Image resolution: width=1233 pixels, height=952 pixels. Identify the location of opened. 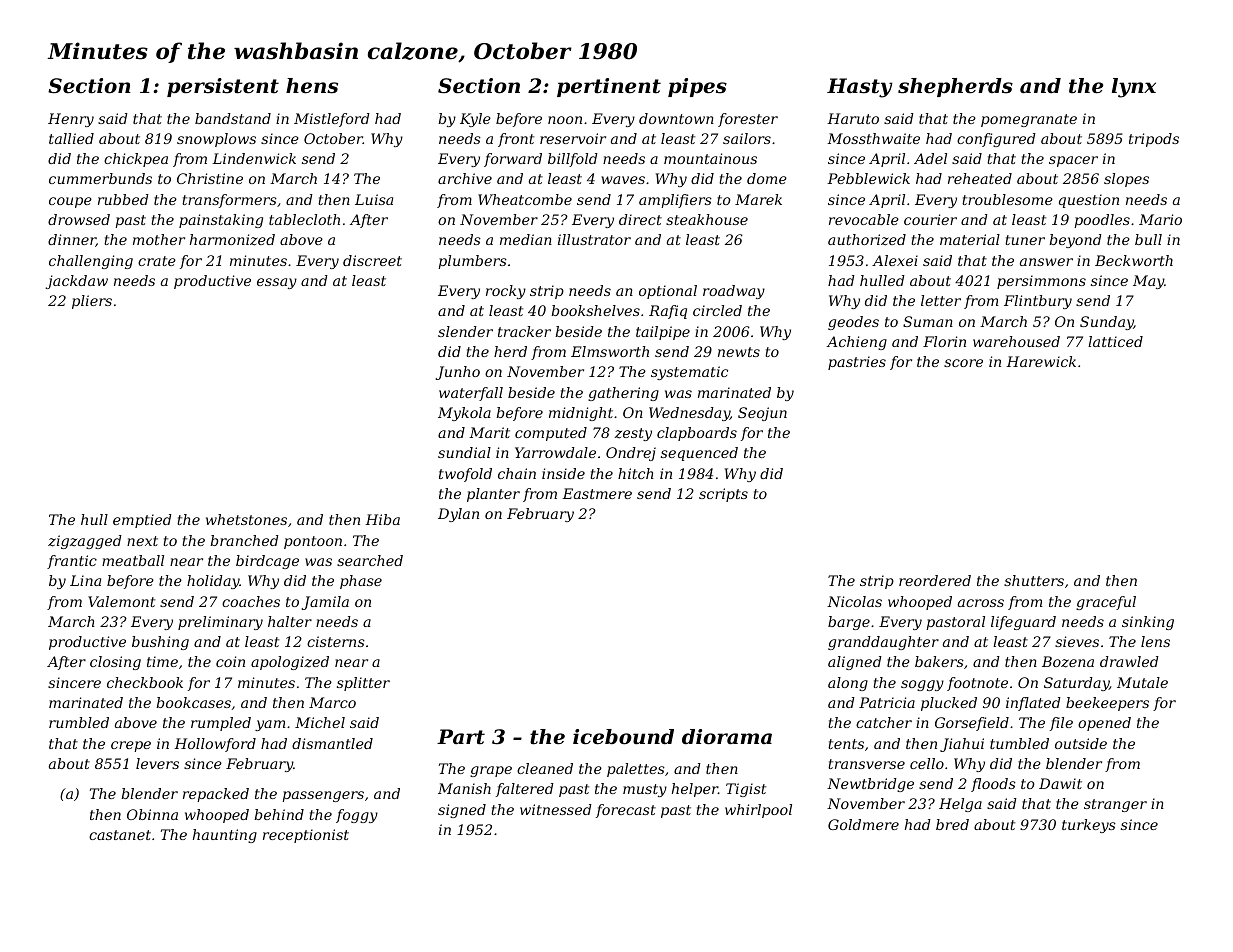
(1104, 724).
